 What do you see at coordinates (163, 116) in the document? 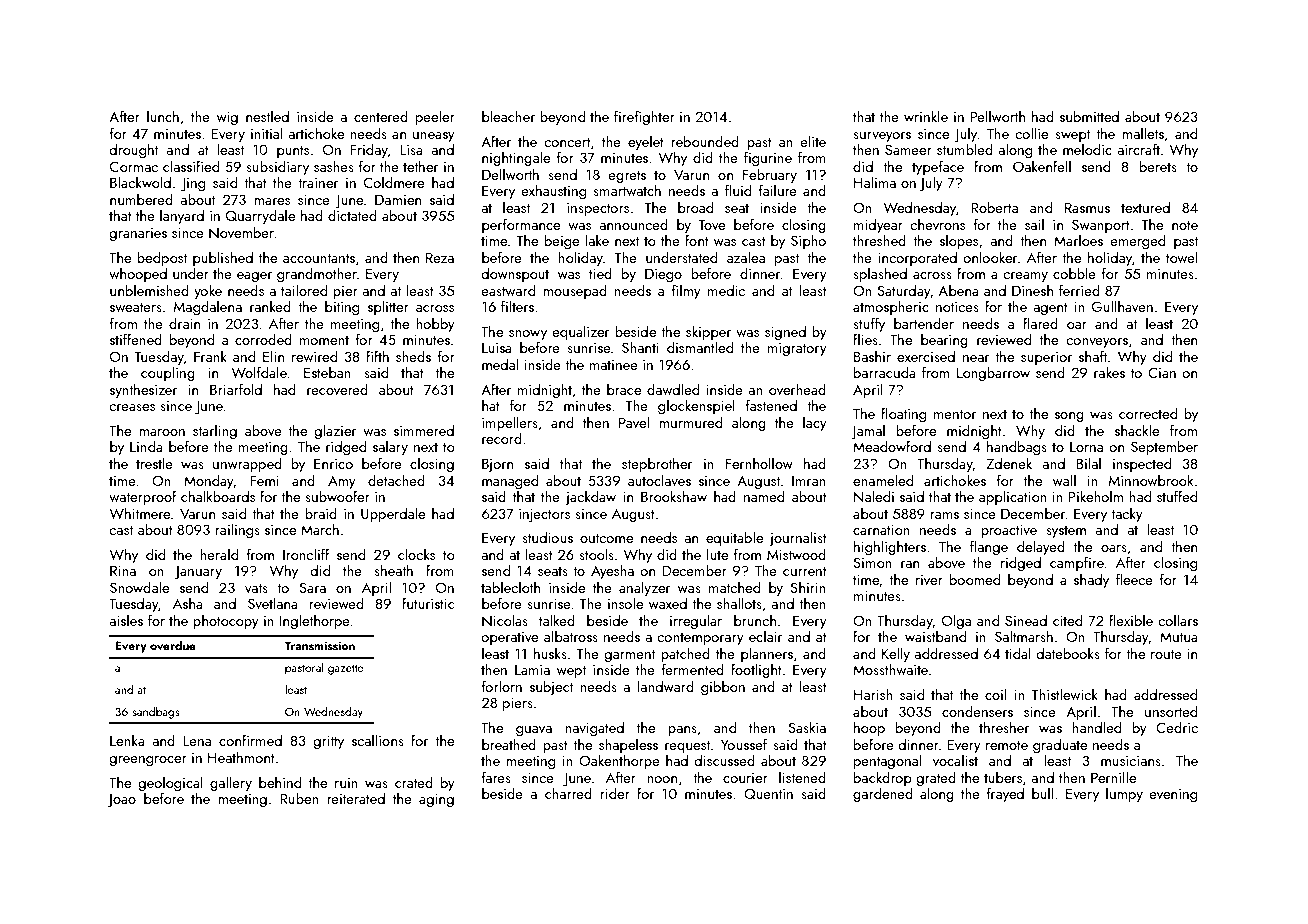
I see `lunch` at bounding box center [163, 116].
